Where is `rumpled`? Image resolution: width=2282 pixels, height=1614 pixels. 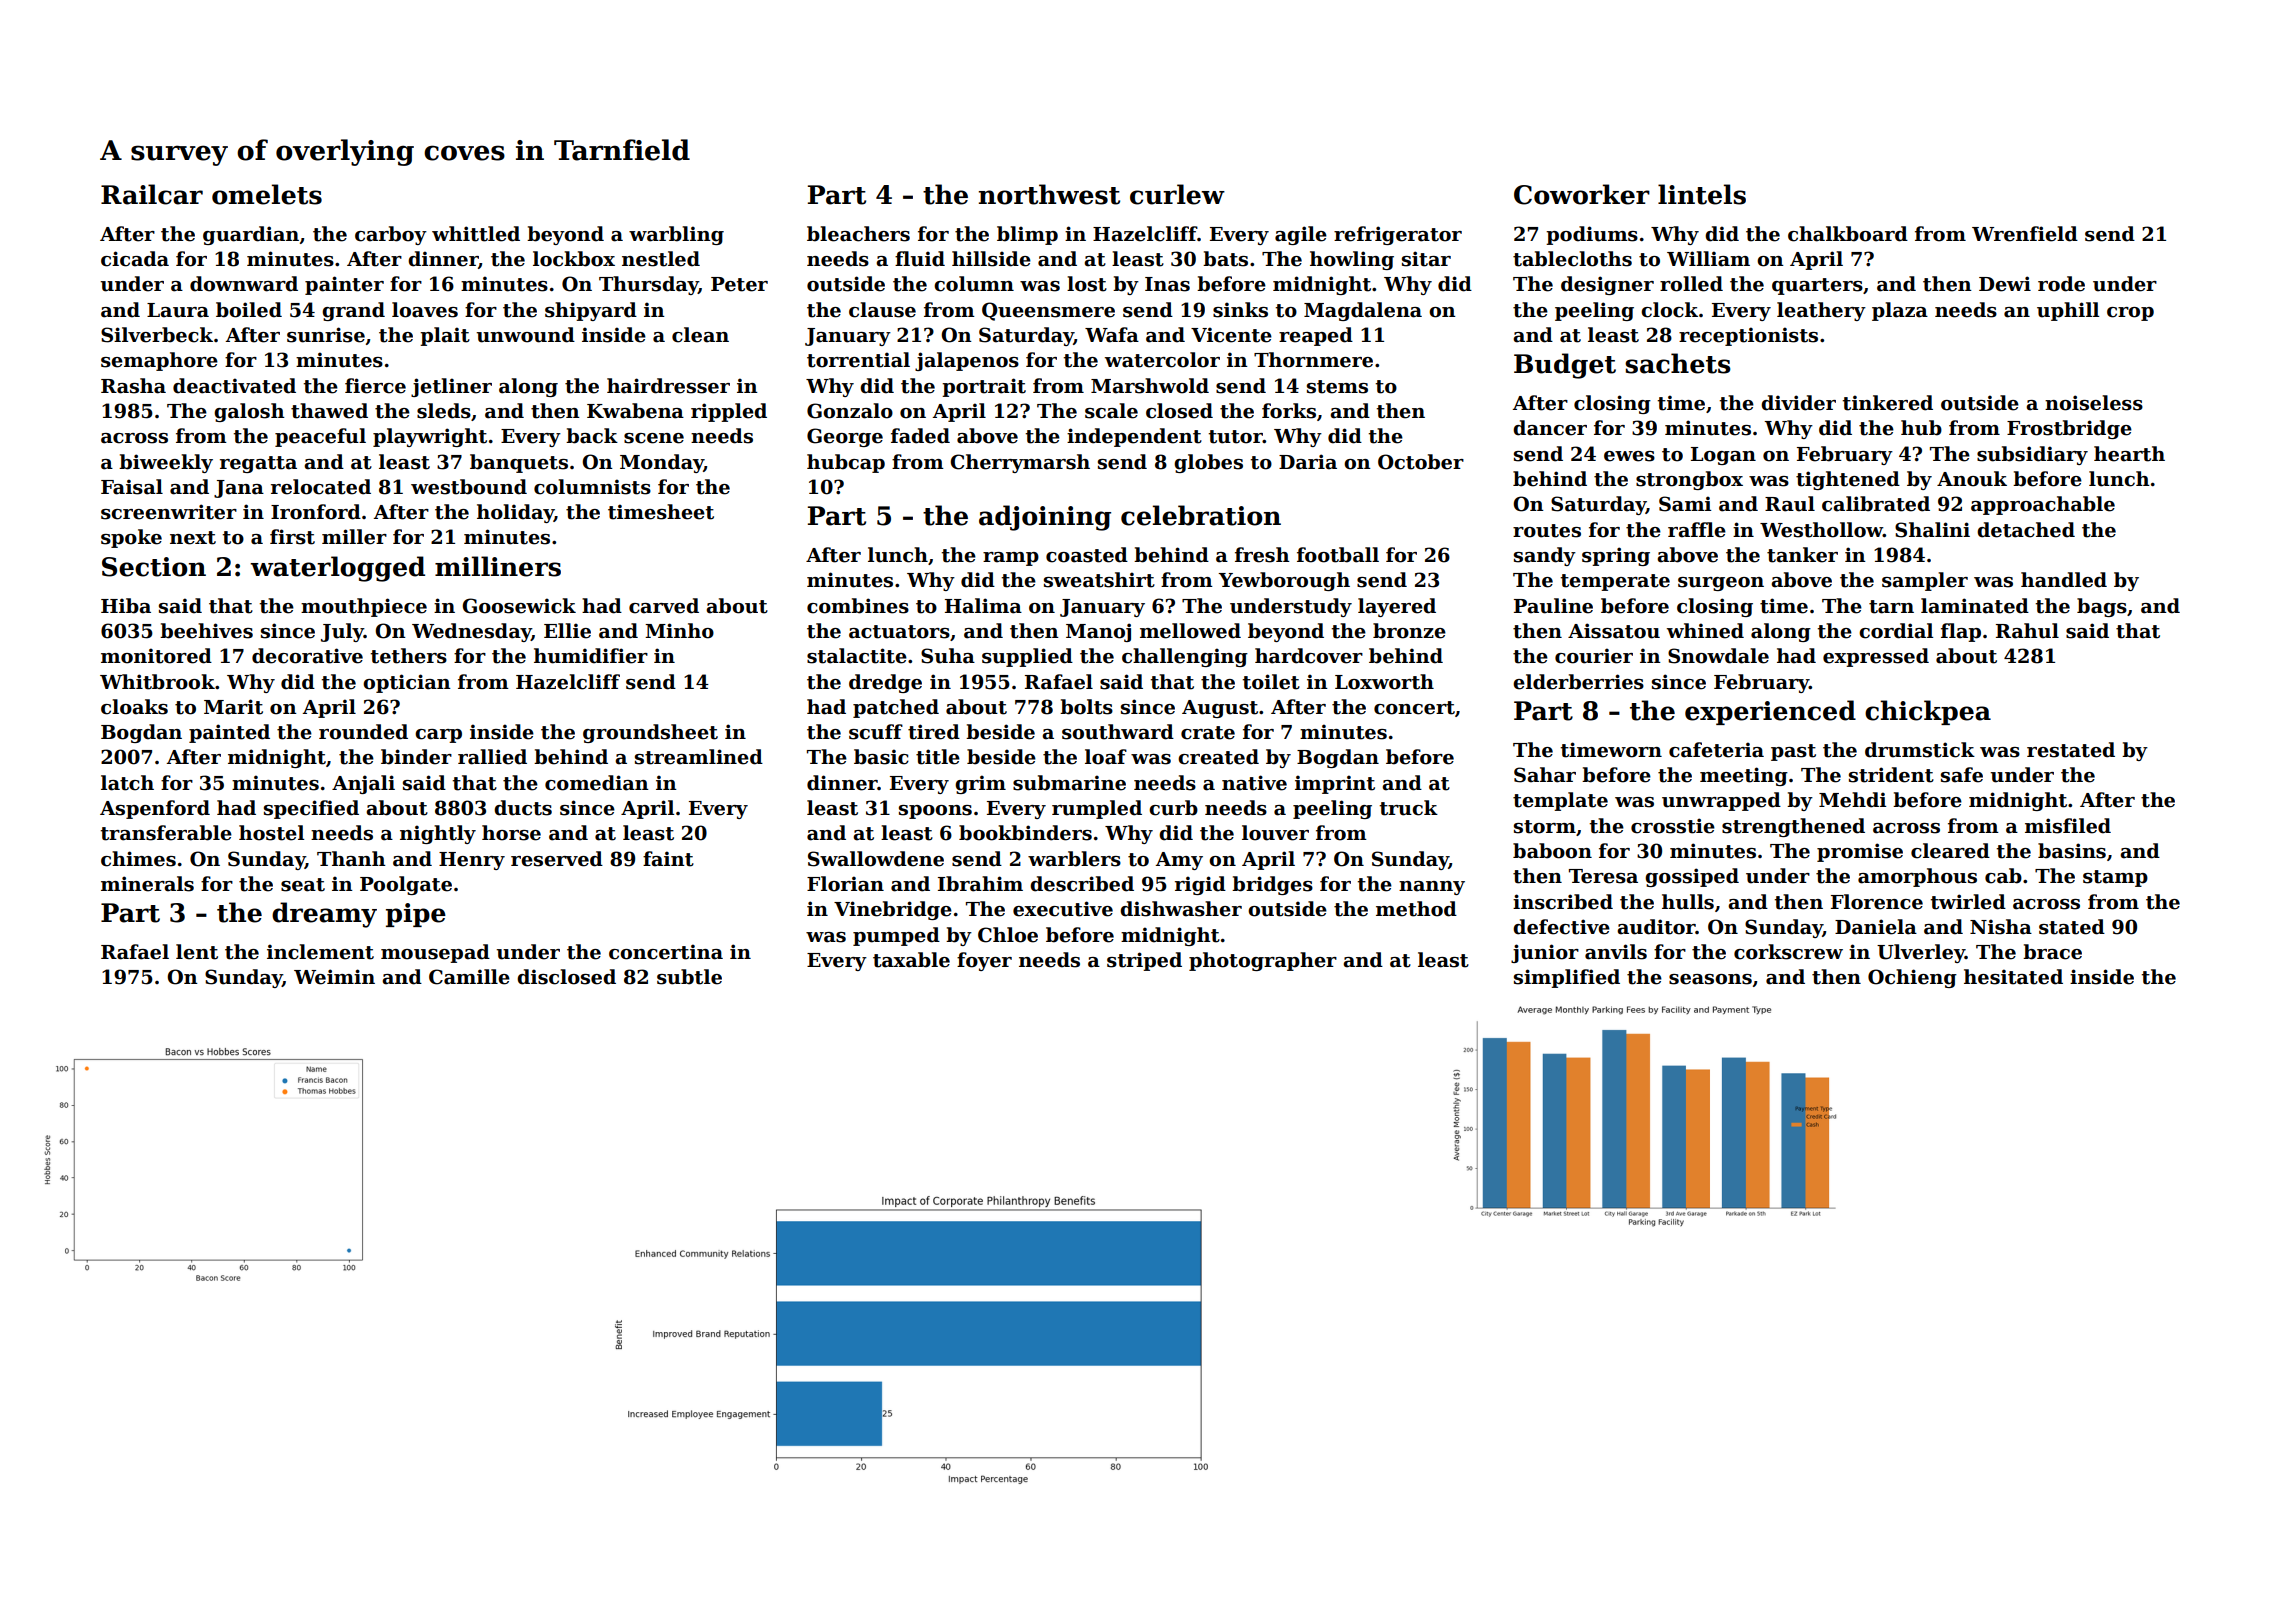 rumpled is located at coordinates (1097, 809).
